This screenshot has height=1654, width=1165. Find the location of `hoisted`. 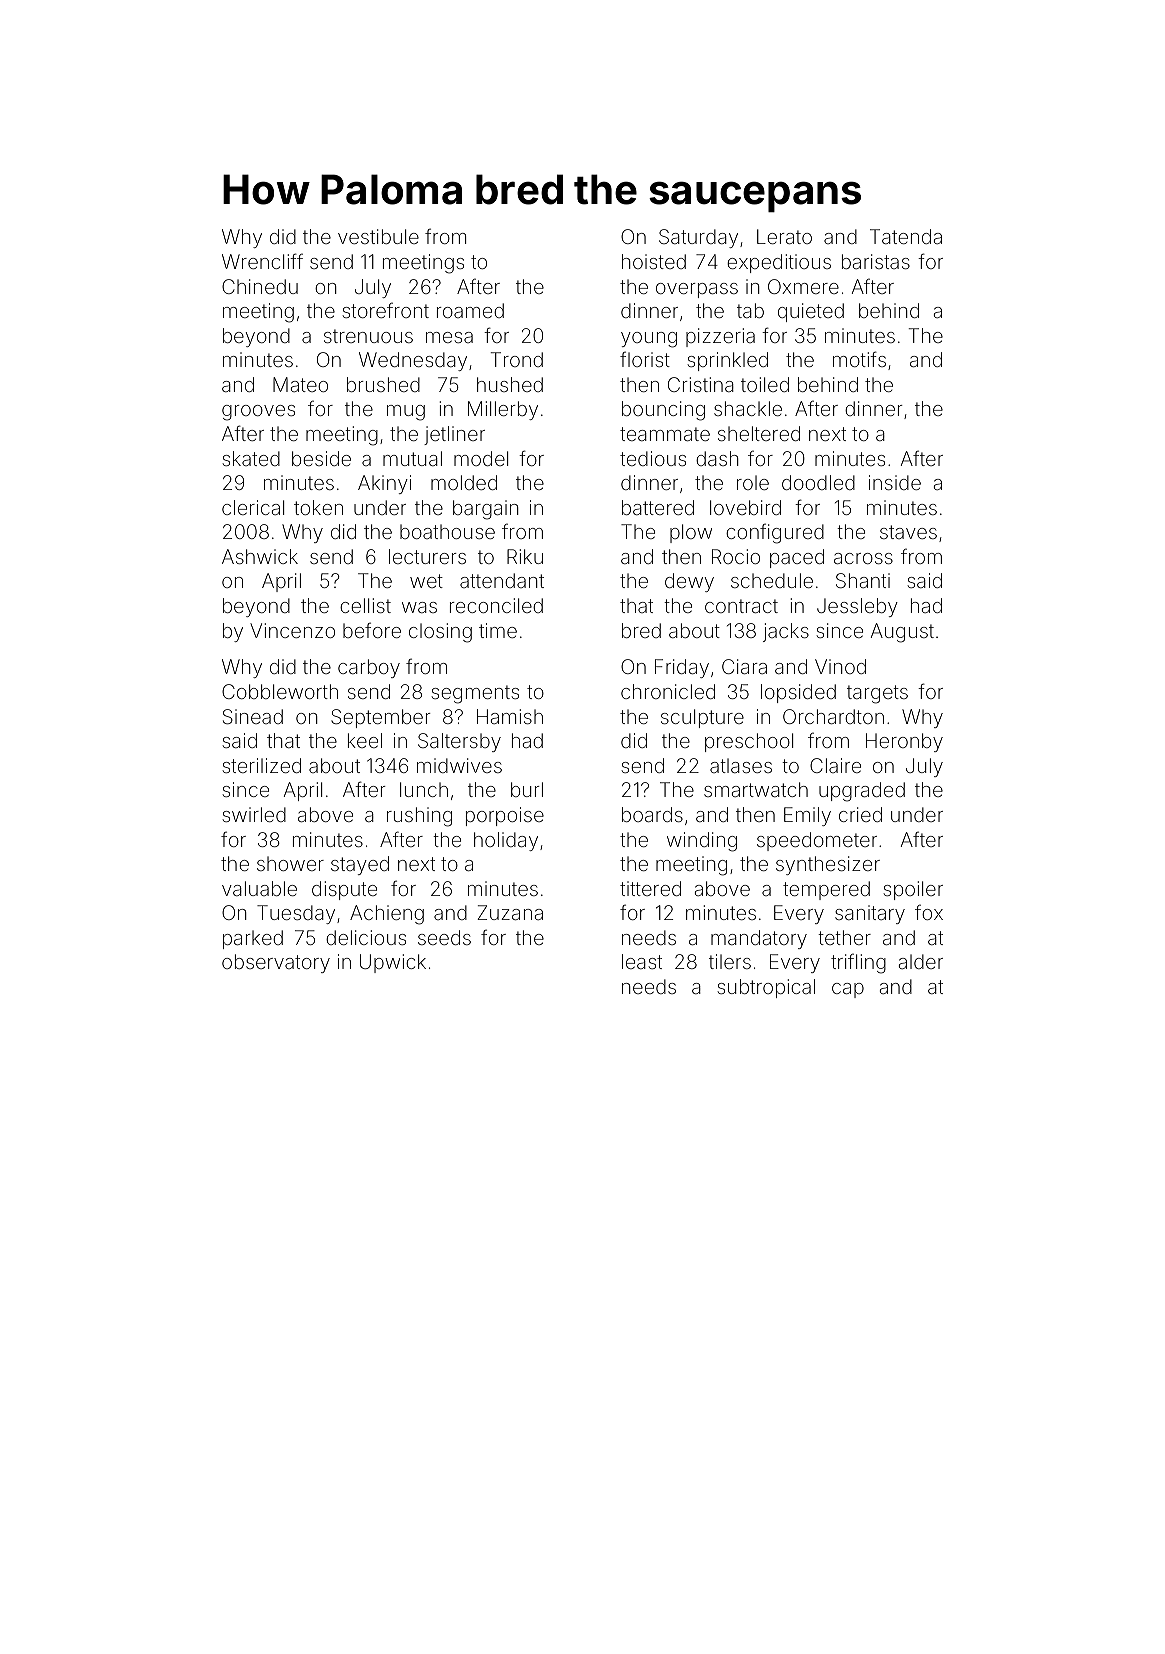

hoisted is located at coordinates (654, 261).
